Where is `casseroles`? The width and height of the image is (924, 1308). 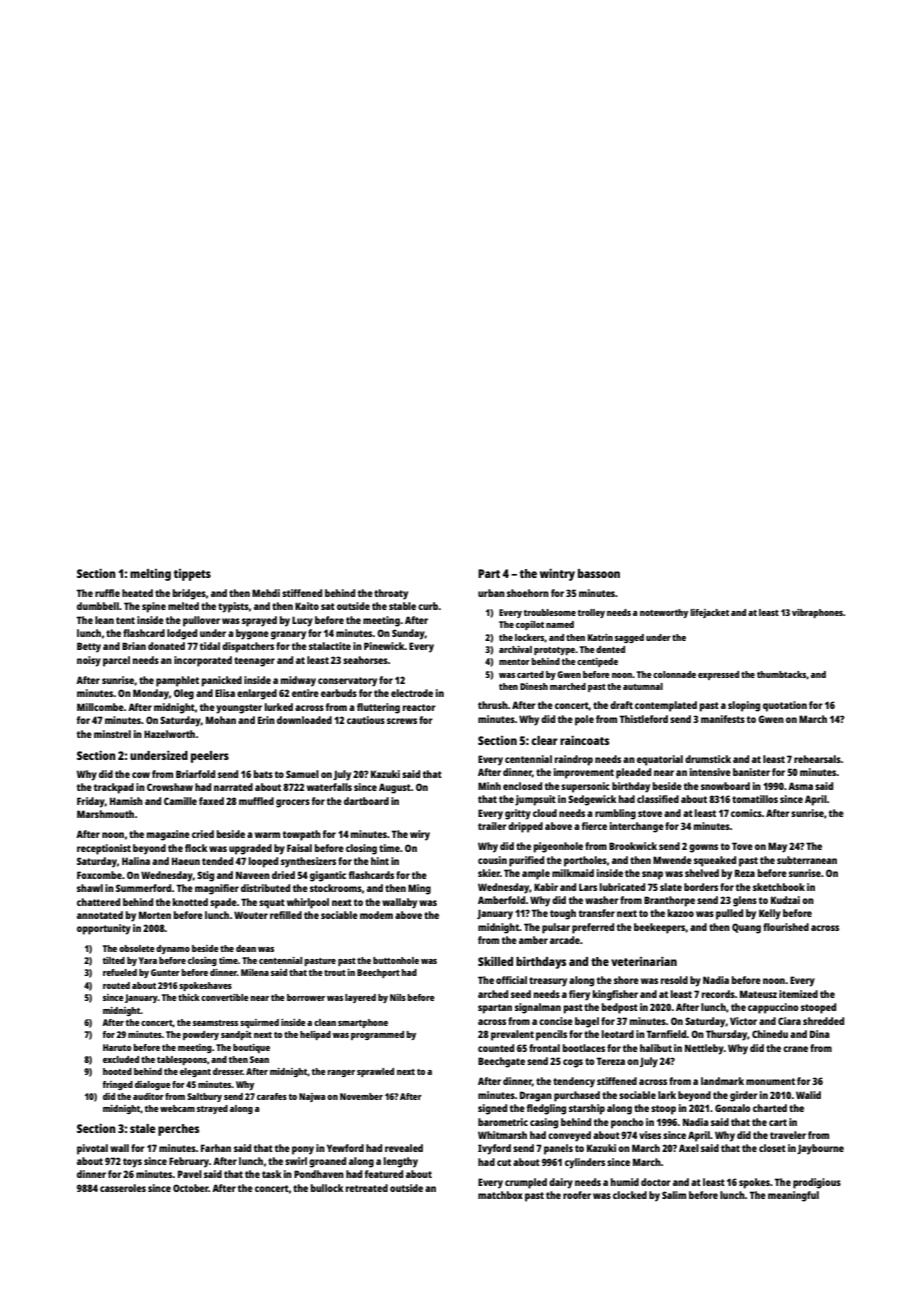
casseroles is located at coordinates (123, 1188).
